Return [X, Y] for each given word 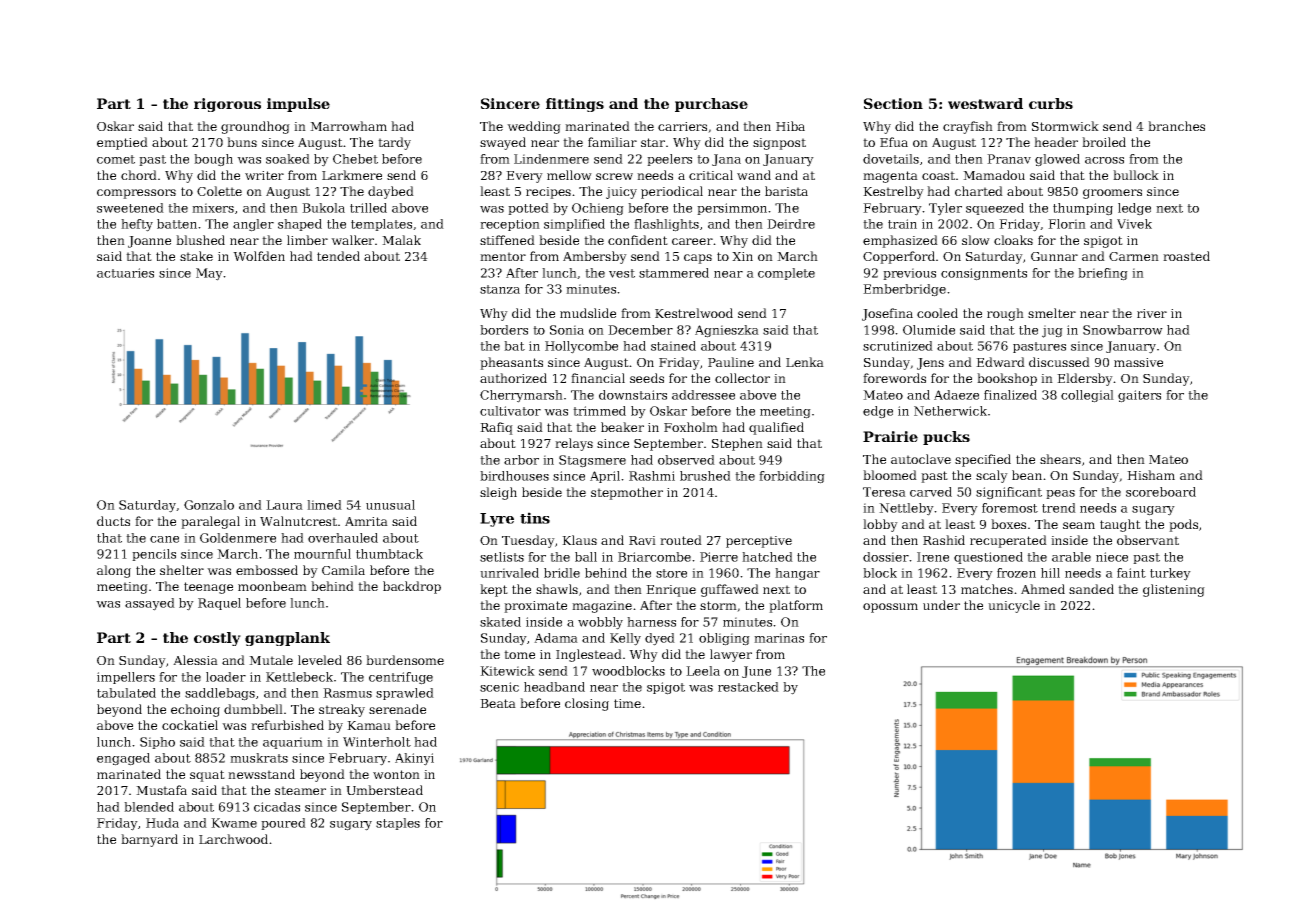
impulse [298, 105]
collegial [1087, 396]
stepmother [627, 493]
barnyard [149, 840]
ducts [113, 521]
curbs [1051, 103]
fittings [575, 105]
